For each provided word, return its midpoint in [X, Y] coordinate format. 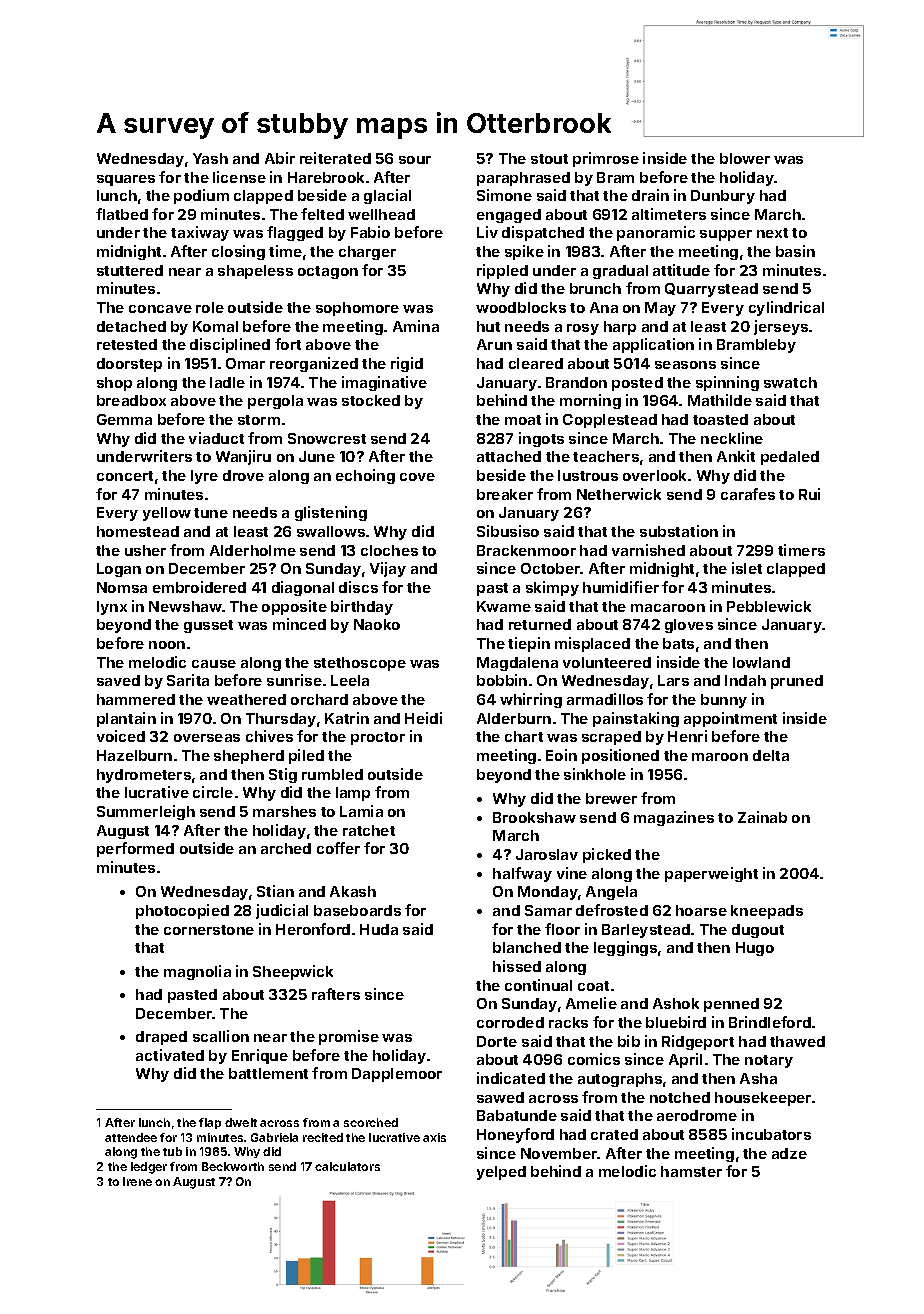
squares [126, 180]
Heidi [423, 718]
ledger [149, 1168]
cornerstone [209, 930]
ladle [227, 382]
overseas [207, 738]
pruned [797, 682]
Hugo [755, 949]
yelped [501, 1173]
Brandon [576, 382]
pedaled [790, 458]
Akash [353, 891]
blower [745, 158]
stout [549, 159]
